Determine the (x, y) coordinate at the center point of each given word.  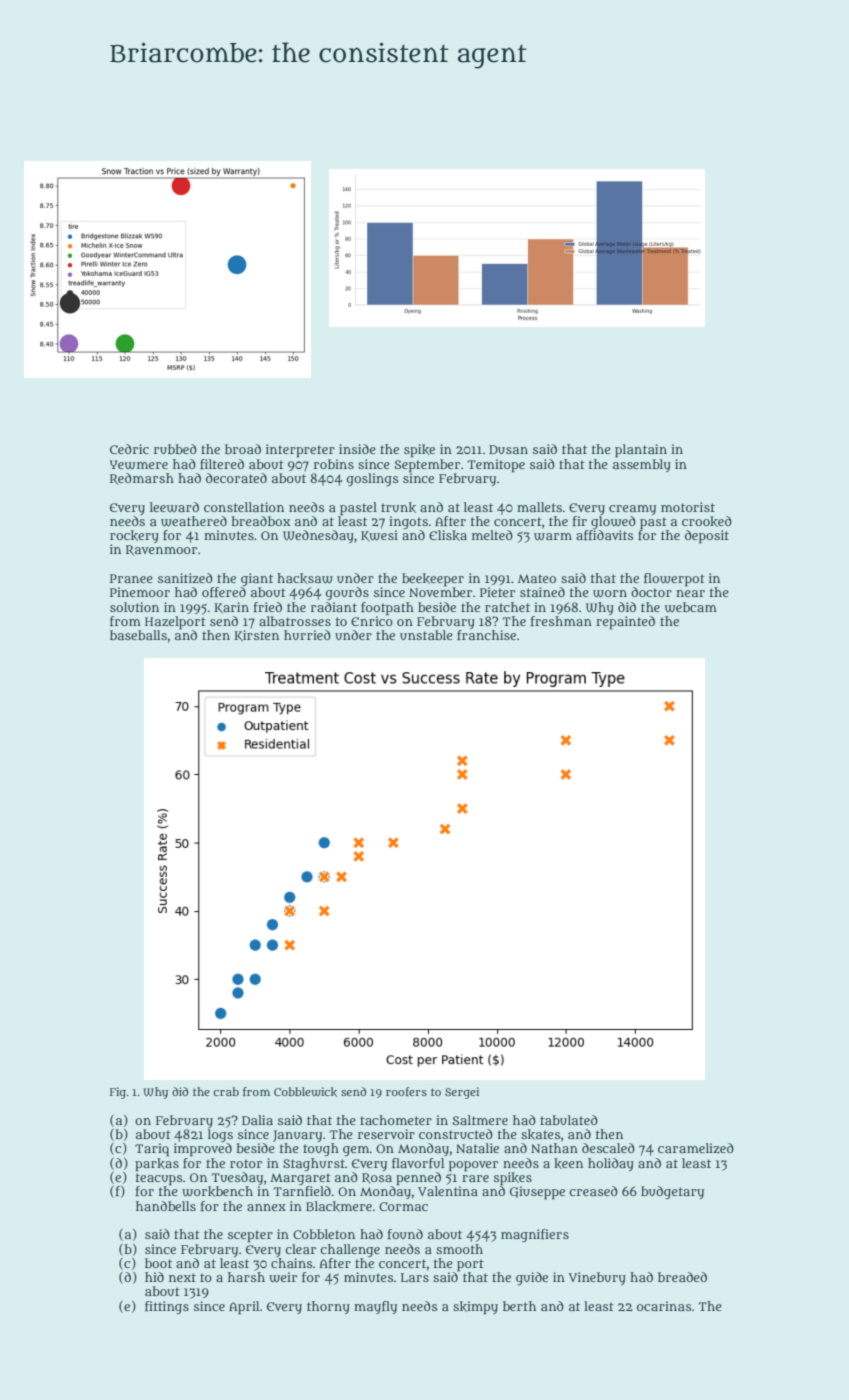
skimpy (475, 1307)
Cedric (129, 449)
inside (357, 449)
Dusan (508, 449)
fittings (167, 1307)
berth (519, 1306)
